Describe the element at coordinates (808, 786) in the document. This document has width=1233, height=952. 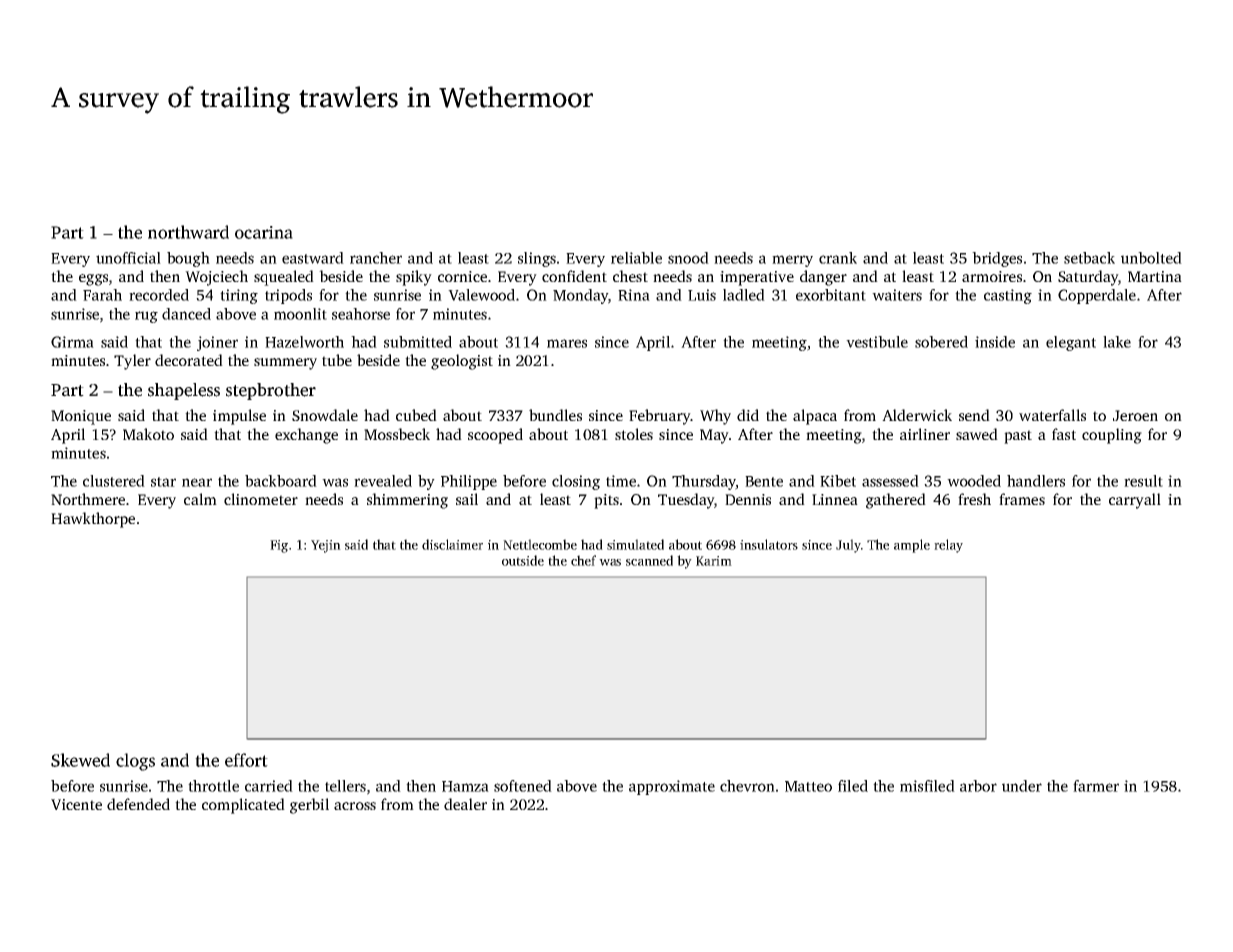
I see `Matteo` at that location.
